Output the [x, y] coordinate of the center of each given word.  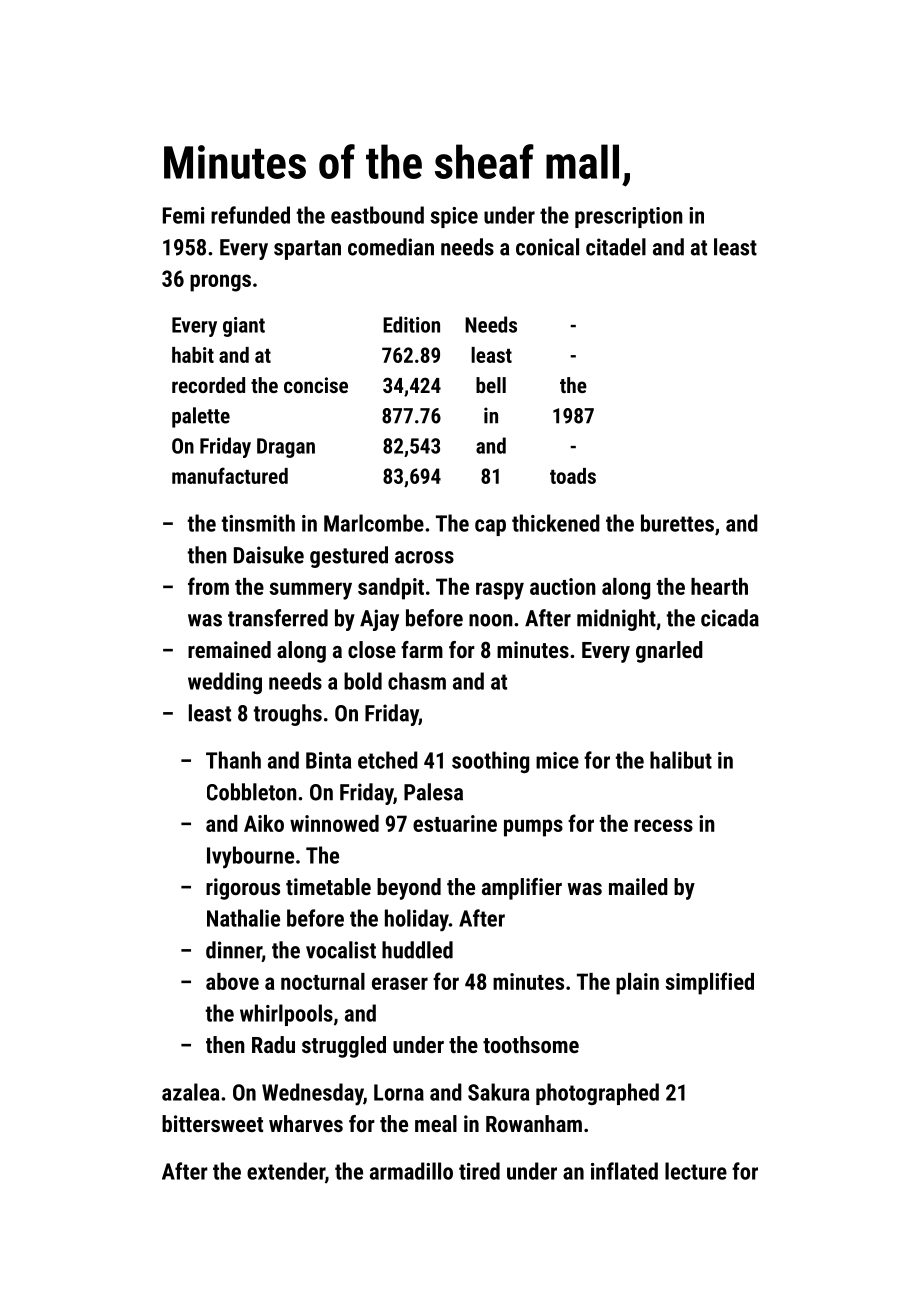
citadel [616, 247]
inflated [624, 1171]
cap [490, 527]
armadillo [411, 1171]
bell [491, 385]
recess [663, 825]
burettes [677, 523]
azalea [190, 1092]
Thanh [233, 760]
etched [388, 760]
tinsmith [258, 523]
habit [193, 355]
